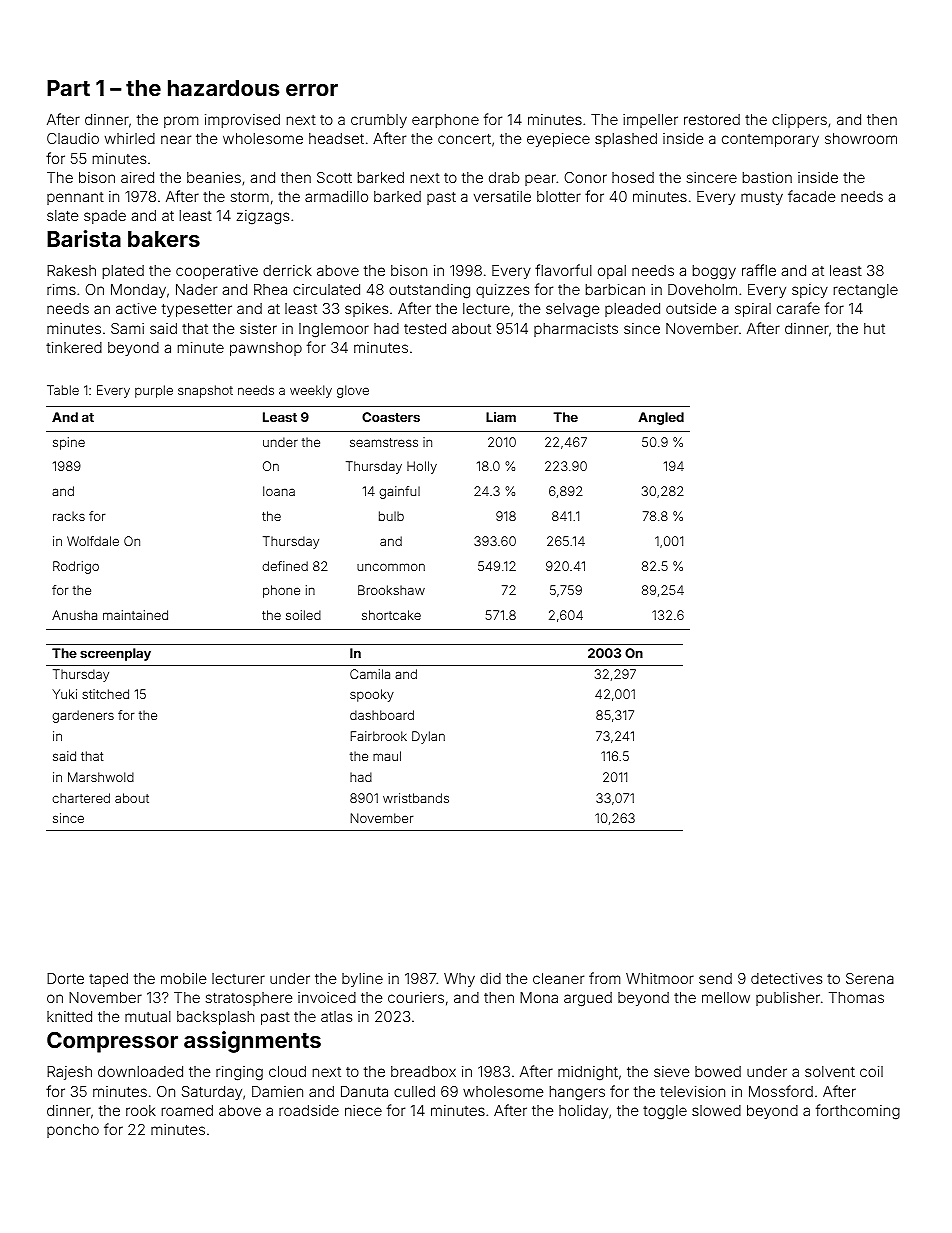 The width and height of the page is (952, 1233). I want to click on hazardous, so click(223, 88).
